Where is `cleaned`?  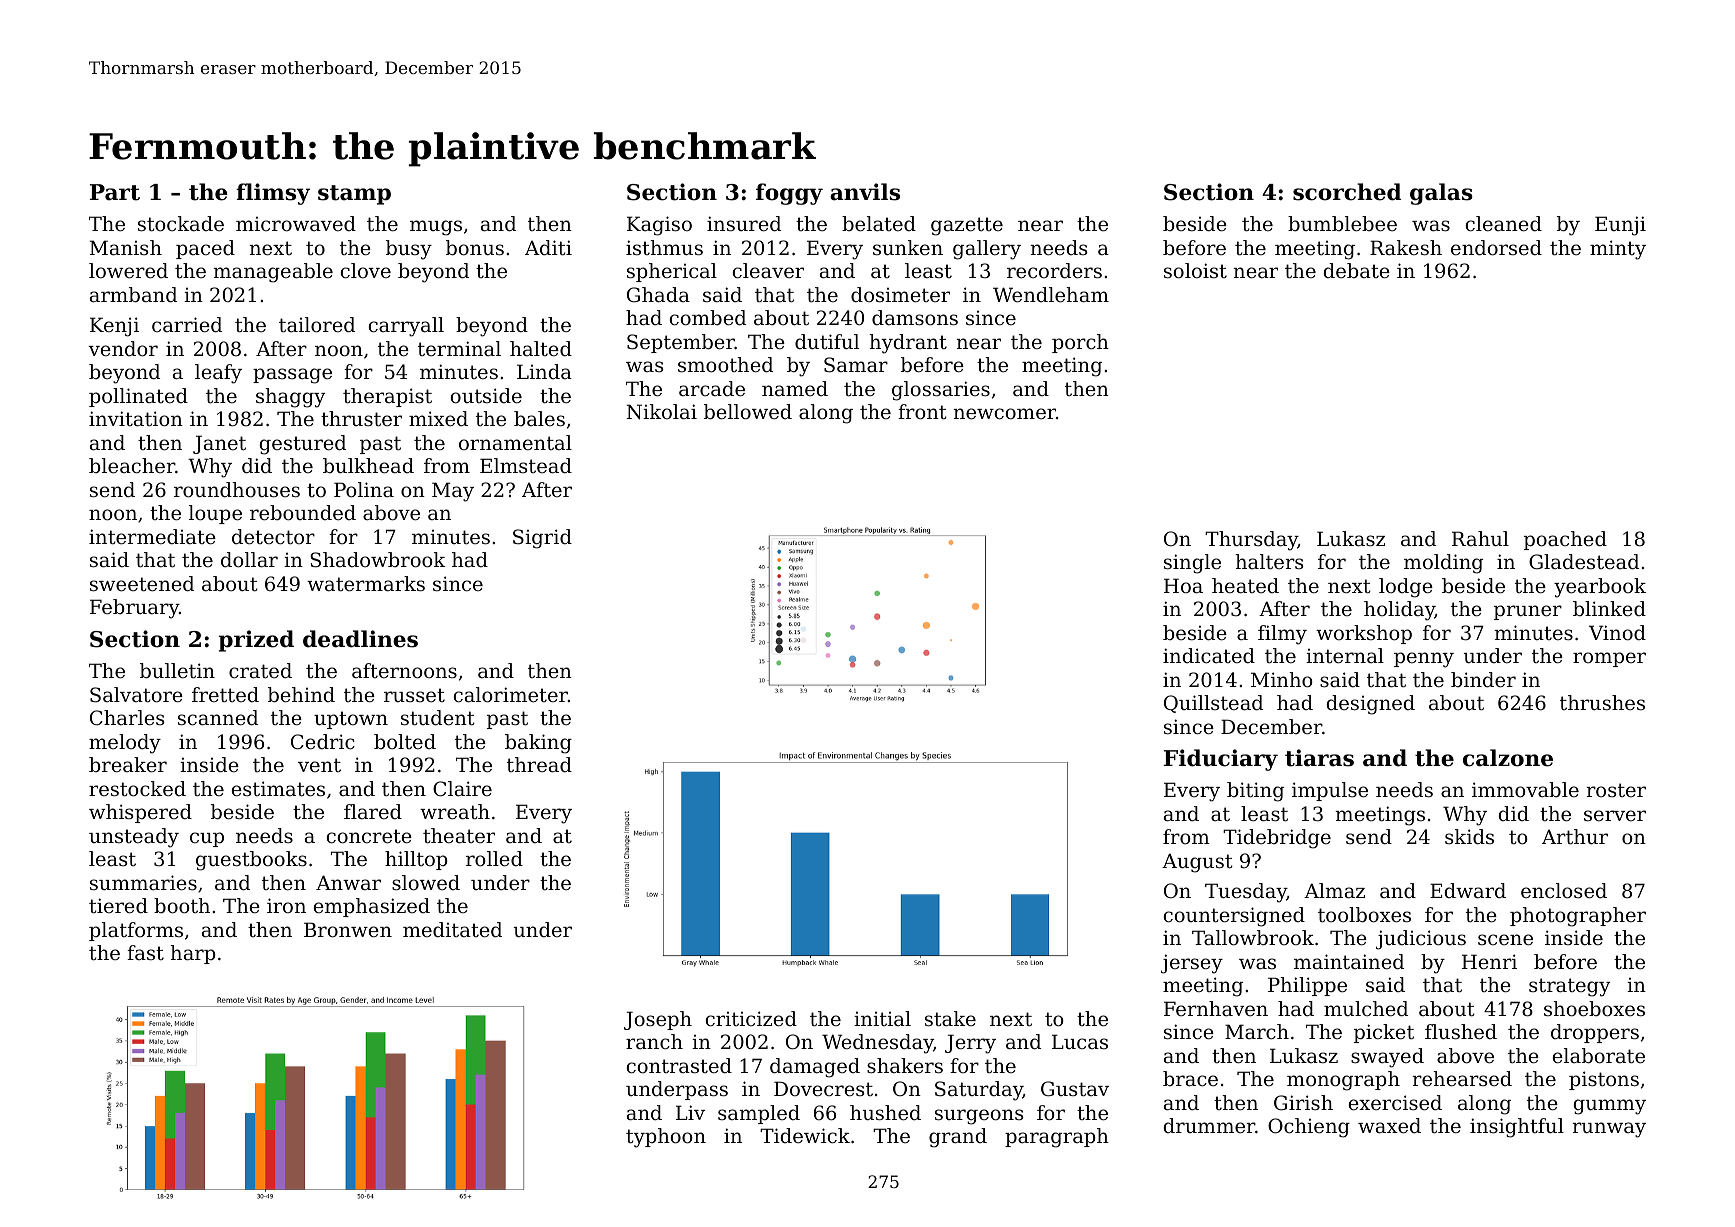
cleaned is located at coordinates (1504, 224).
